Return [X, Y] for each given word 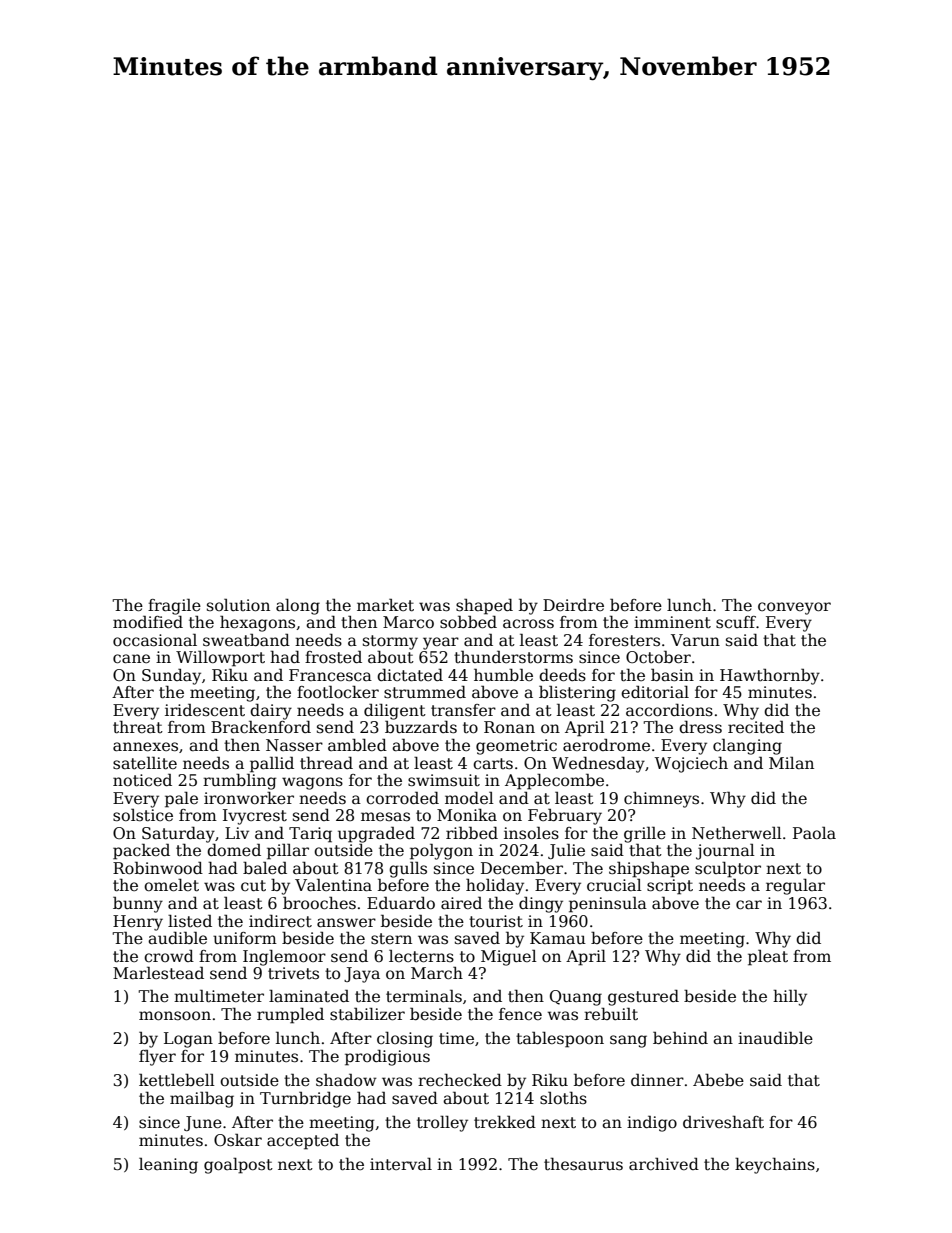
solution [238, 605]
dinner [657, 1079]
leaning [168, 1165]
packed [141, 851]
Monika [467, 815]
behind [680, 1038]
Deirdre [573, 604]
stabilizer [367, 1014]
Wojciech [691, 765]
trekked [505, 1122]
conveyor [794, 608]
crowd [169, 955]
